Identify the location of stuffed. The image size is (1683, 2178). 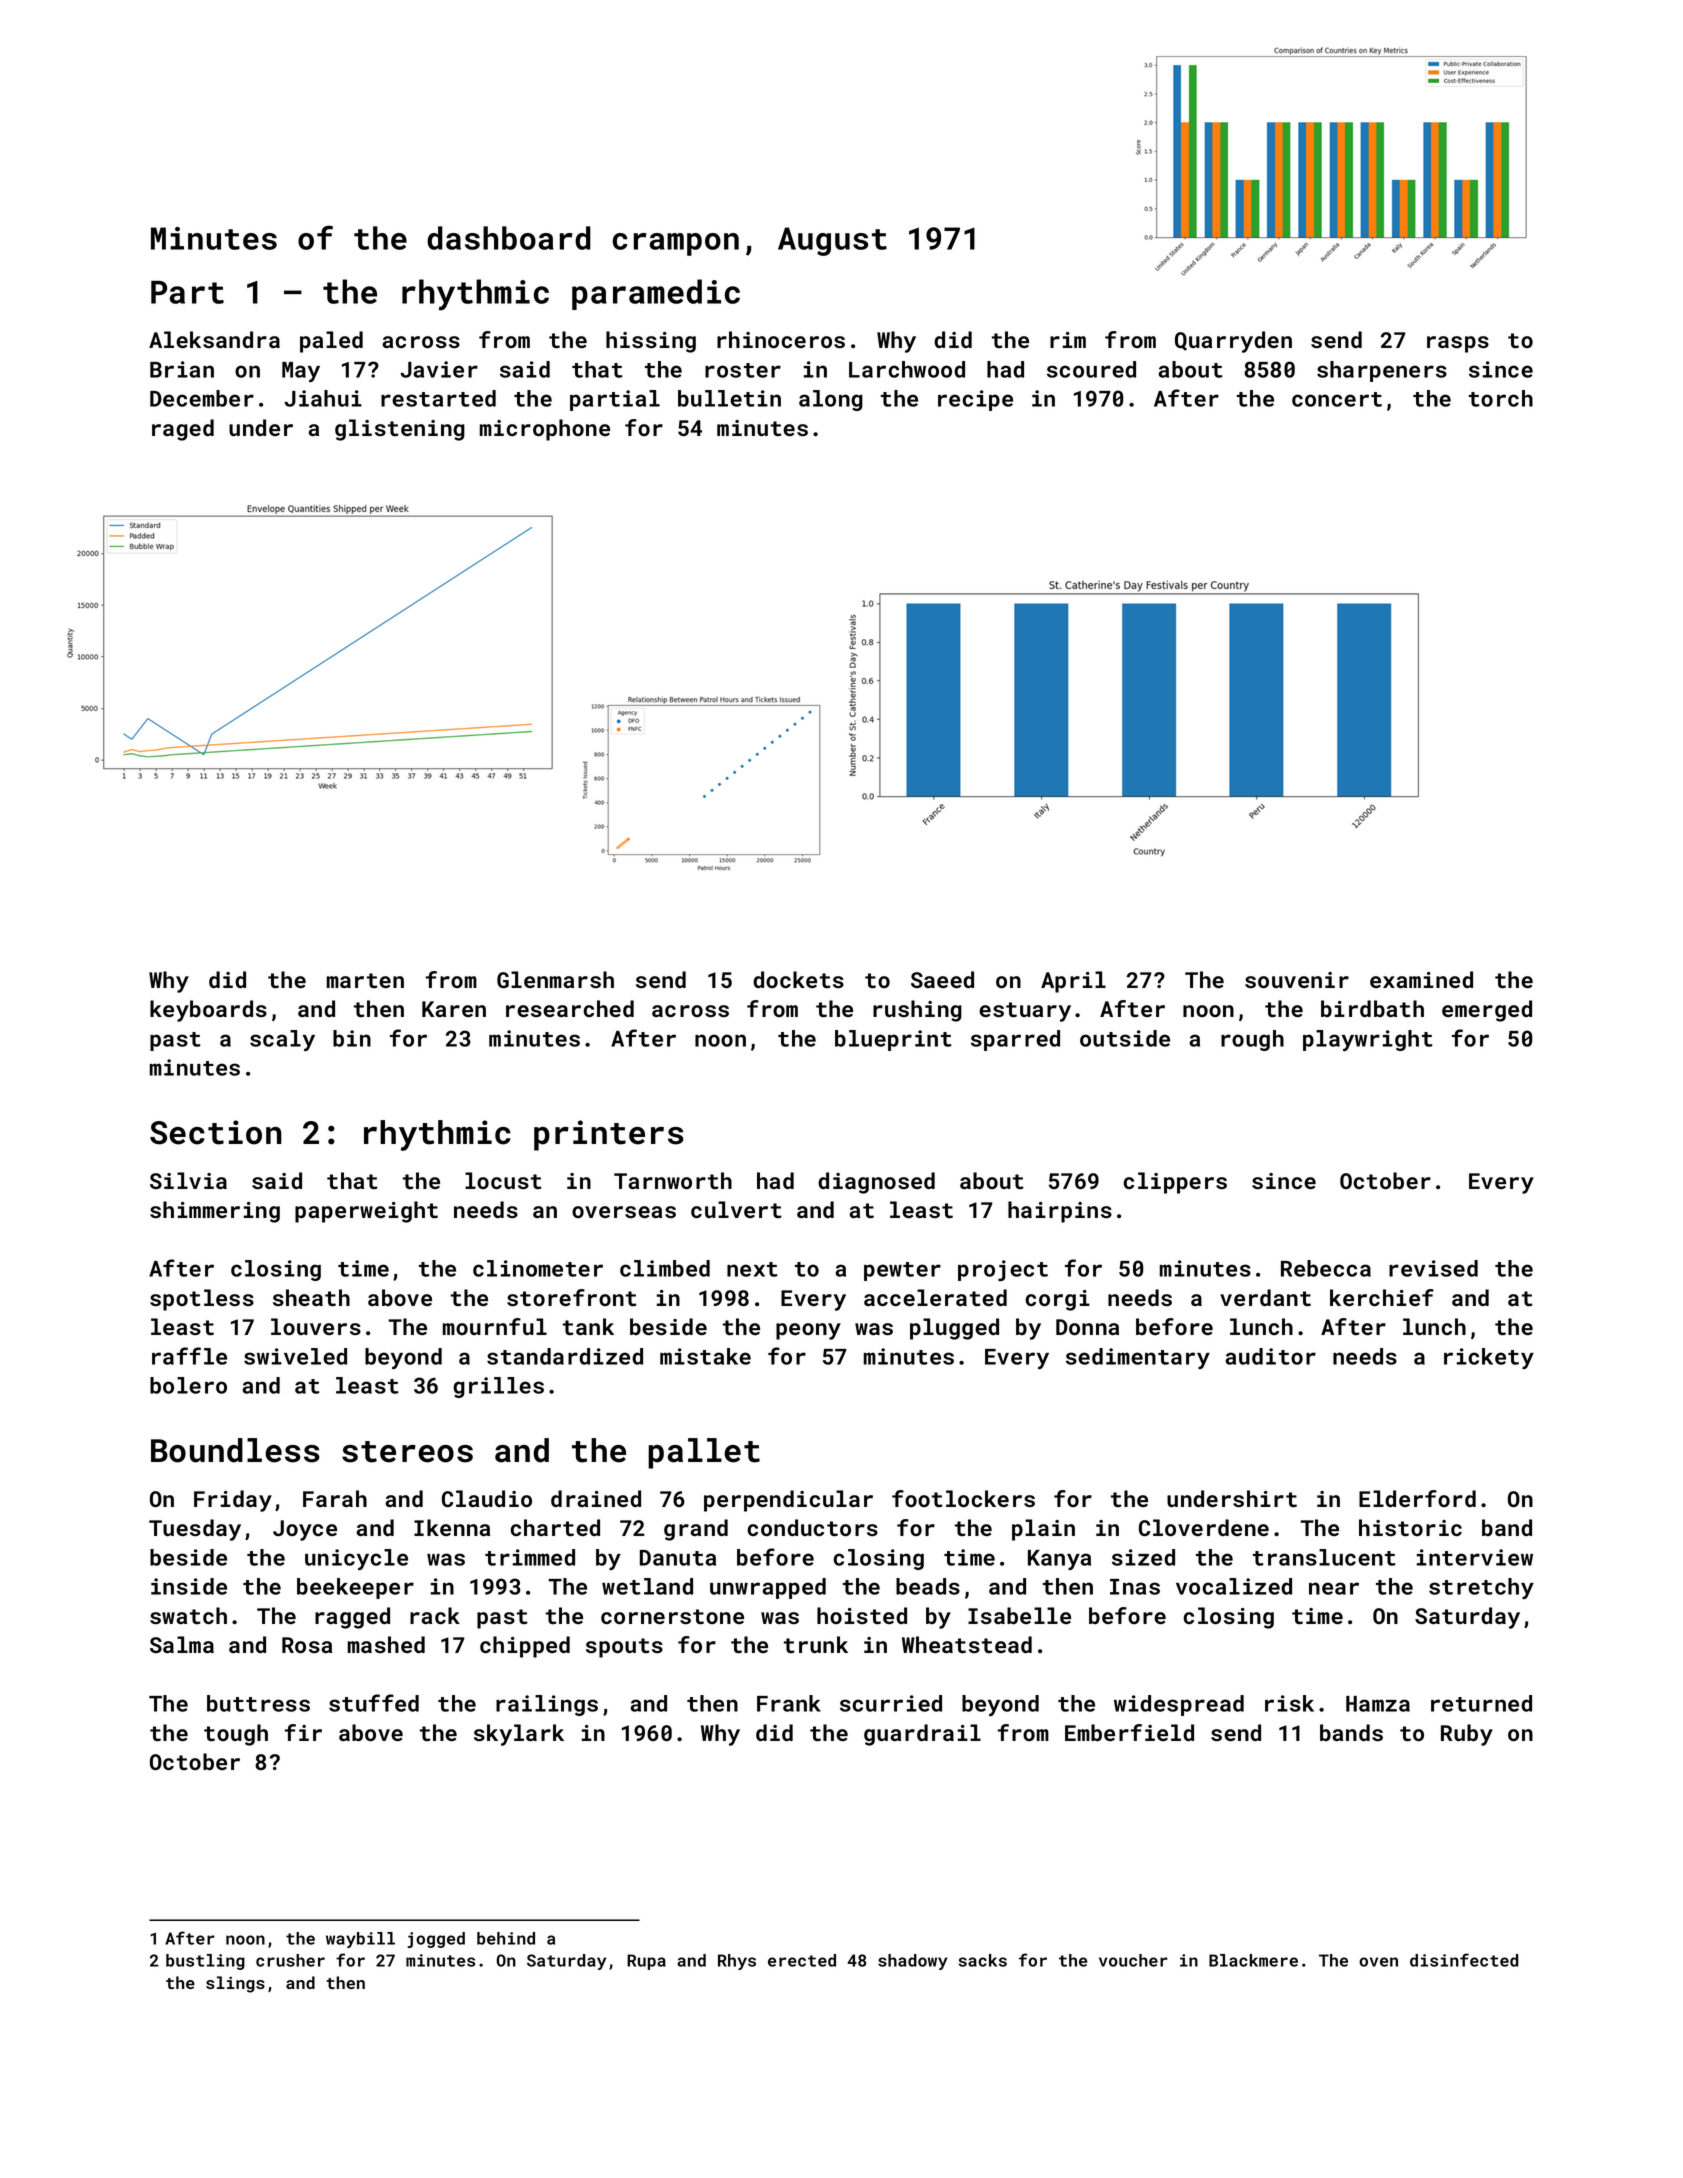
(374, 1703).
